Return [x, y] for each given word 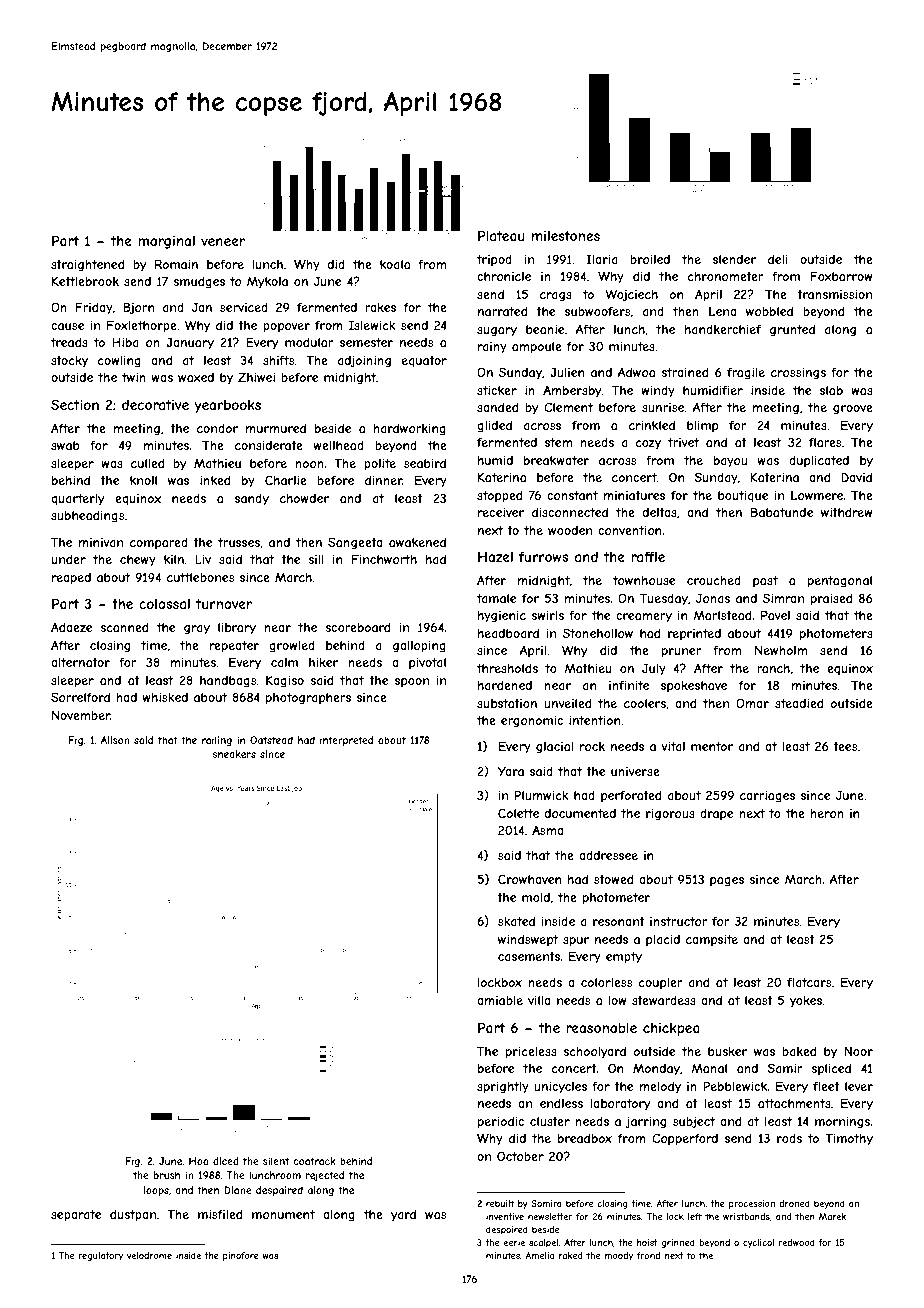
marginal [166, 242]
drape [716, 815]
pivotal [427, 664]
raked [570, 1255]
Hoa [198, 1161]
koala [395, 264]
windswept [528, 941]
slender [734, 259]
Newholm [781, 650]
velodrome [149, 1255]
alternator [80, 662]
